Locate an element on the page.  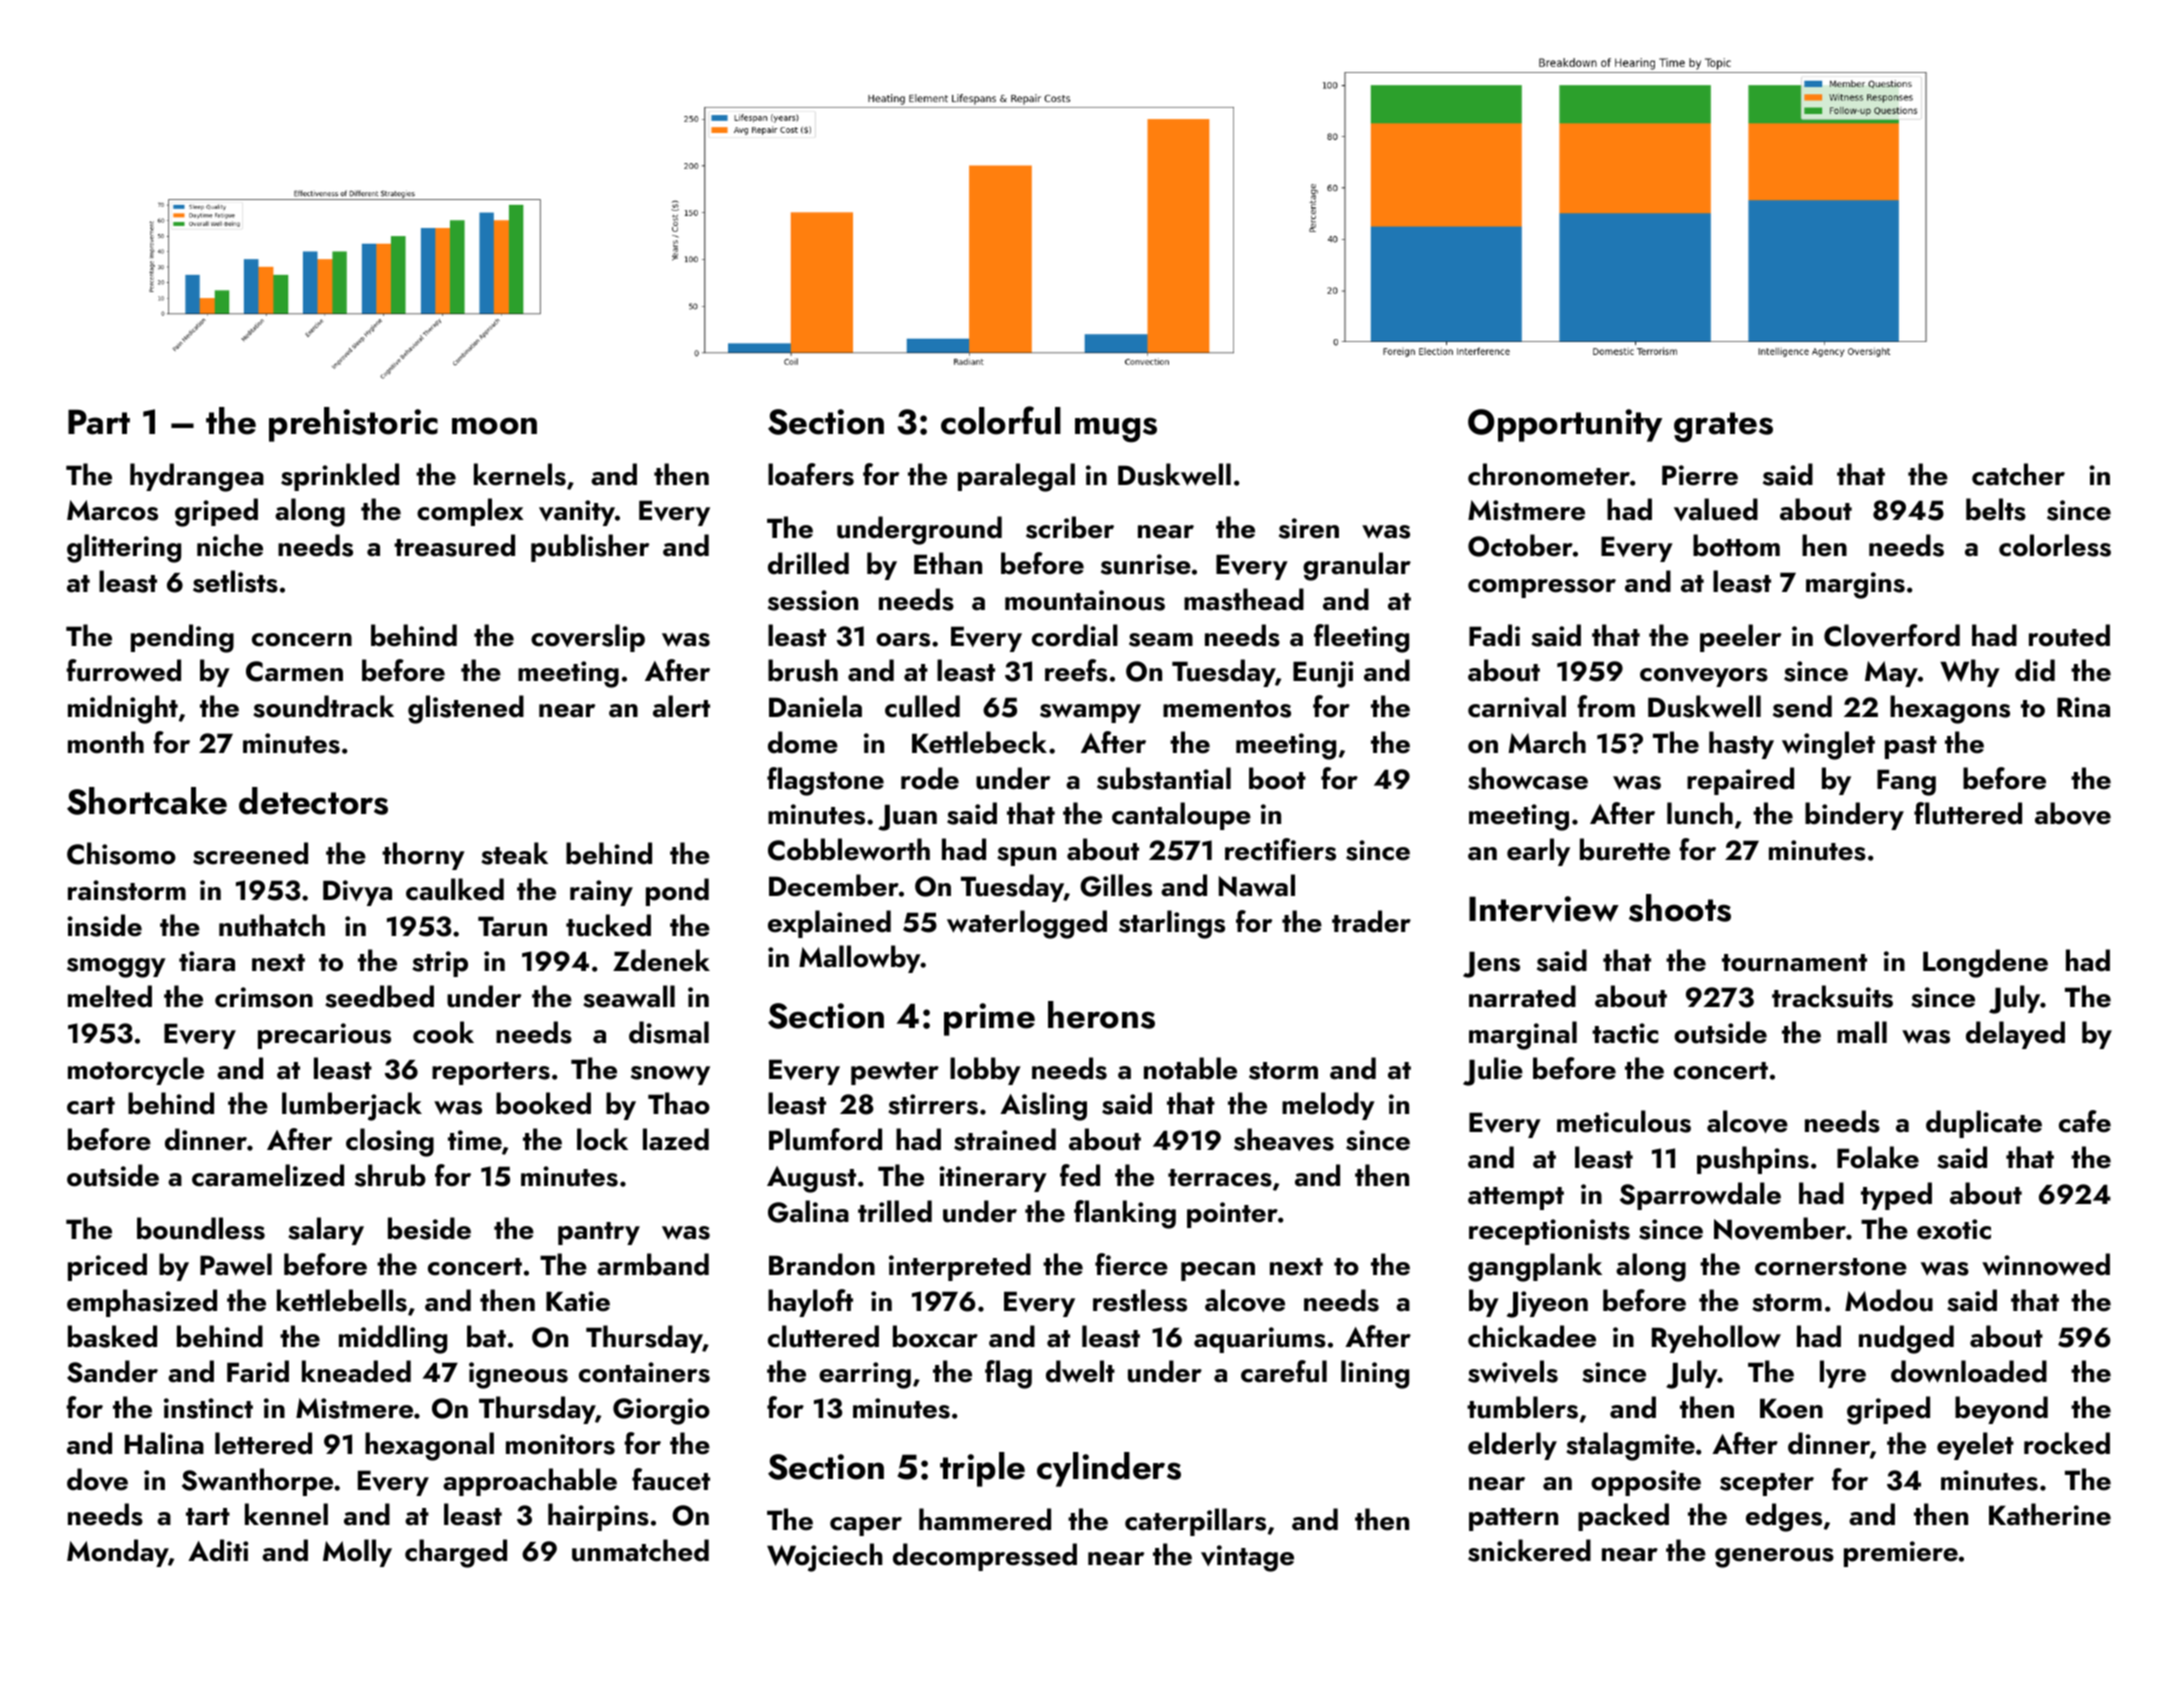
Wojciech is located at coordinates (825, 1557).
